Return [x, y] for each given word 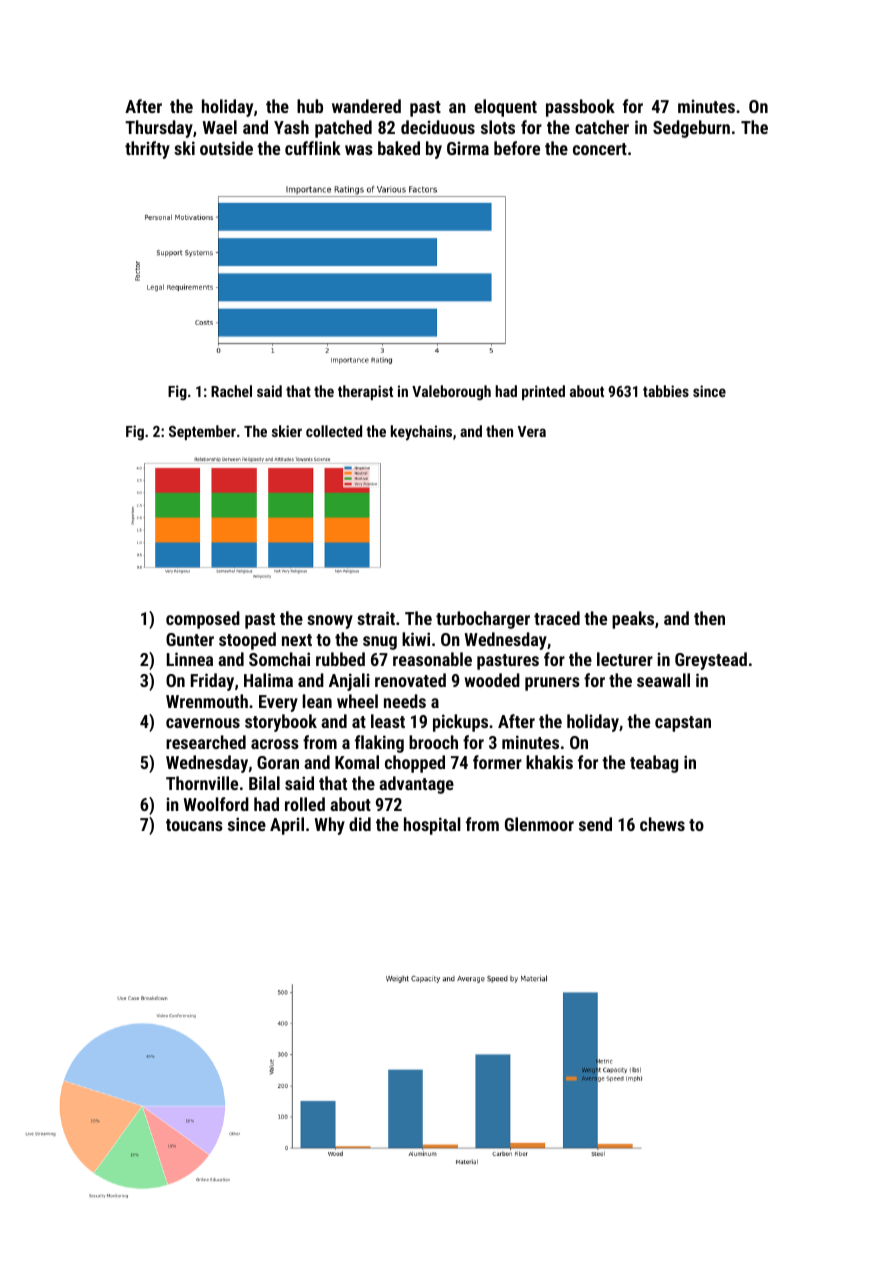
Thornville [202, 783]
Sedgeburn [691, 129]
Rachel [231, 391]
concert [600, 149]
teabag [654, 764]
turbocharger [483, 620]
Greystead [711, 661]
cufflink [313, 148]
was [359, 150]
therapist [365, 392]
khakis [549, 762]
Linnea [190, 659]
